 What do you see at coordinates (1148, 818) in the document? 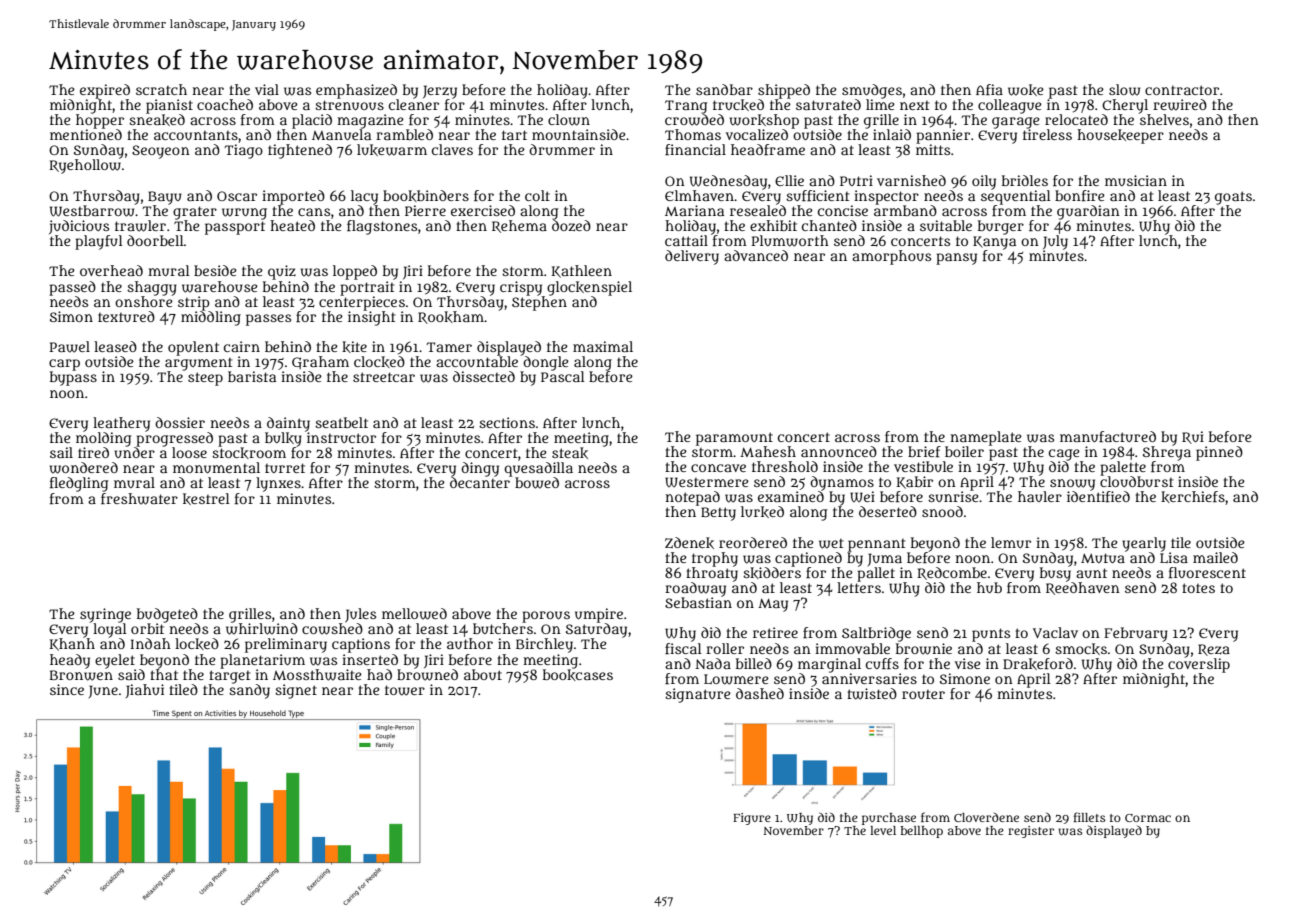
I see `Cormac` at bounding box center [1148, 818].
